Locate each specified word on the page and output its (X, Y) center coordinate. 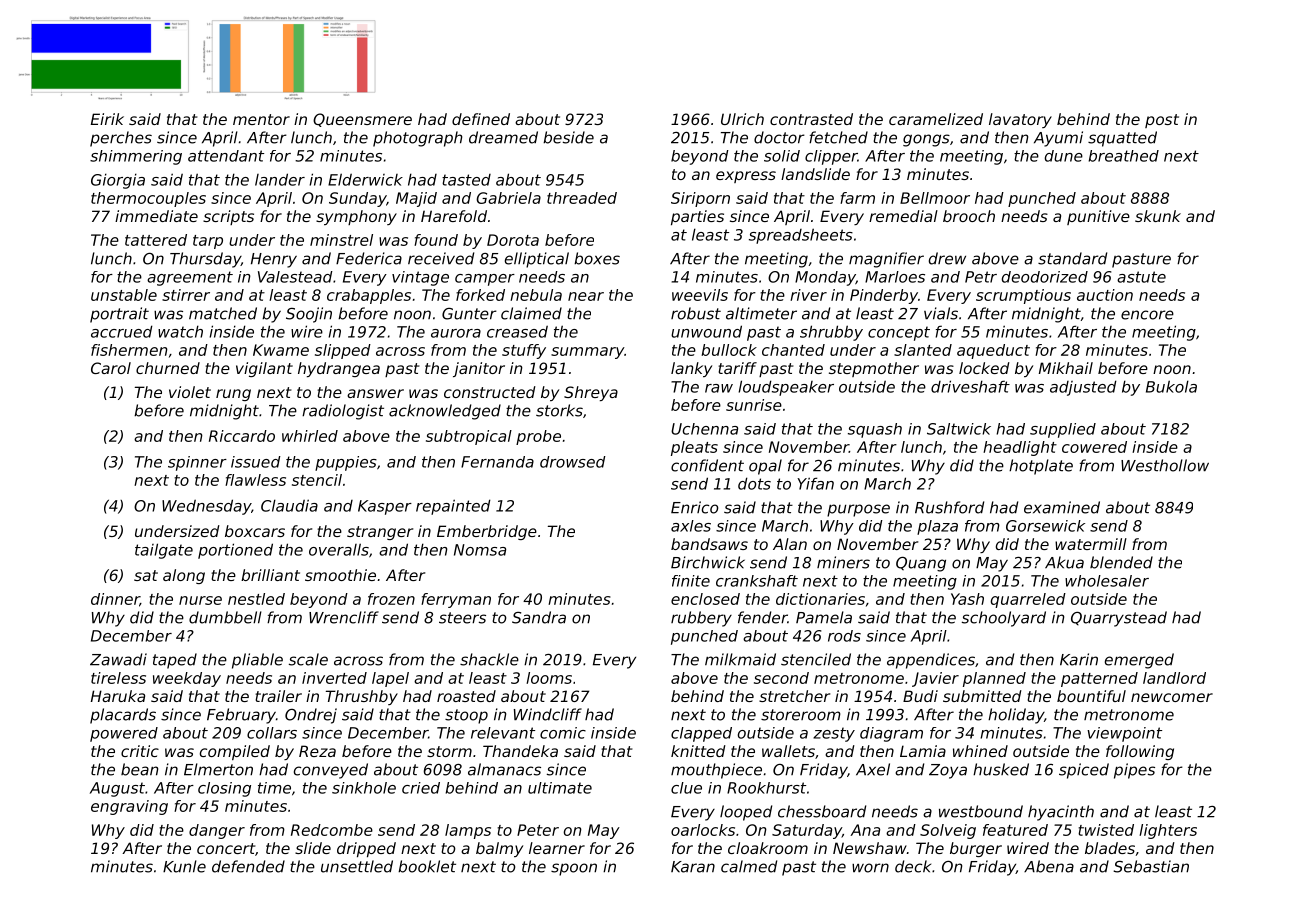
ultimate (560, 788)
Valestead (295, 277)
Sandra (539, 617)
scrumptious (1023, 296)
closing (224, 789)
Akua (1064, 562)
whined (980, 751)
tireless (118, 678)
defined (481, 119)
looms (549, 678)
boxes (597, 258)
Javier (935, 679)
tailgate (164, 551)
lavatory (1020, 120)
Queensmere (362, 120)
